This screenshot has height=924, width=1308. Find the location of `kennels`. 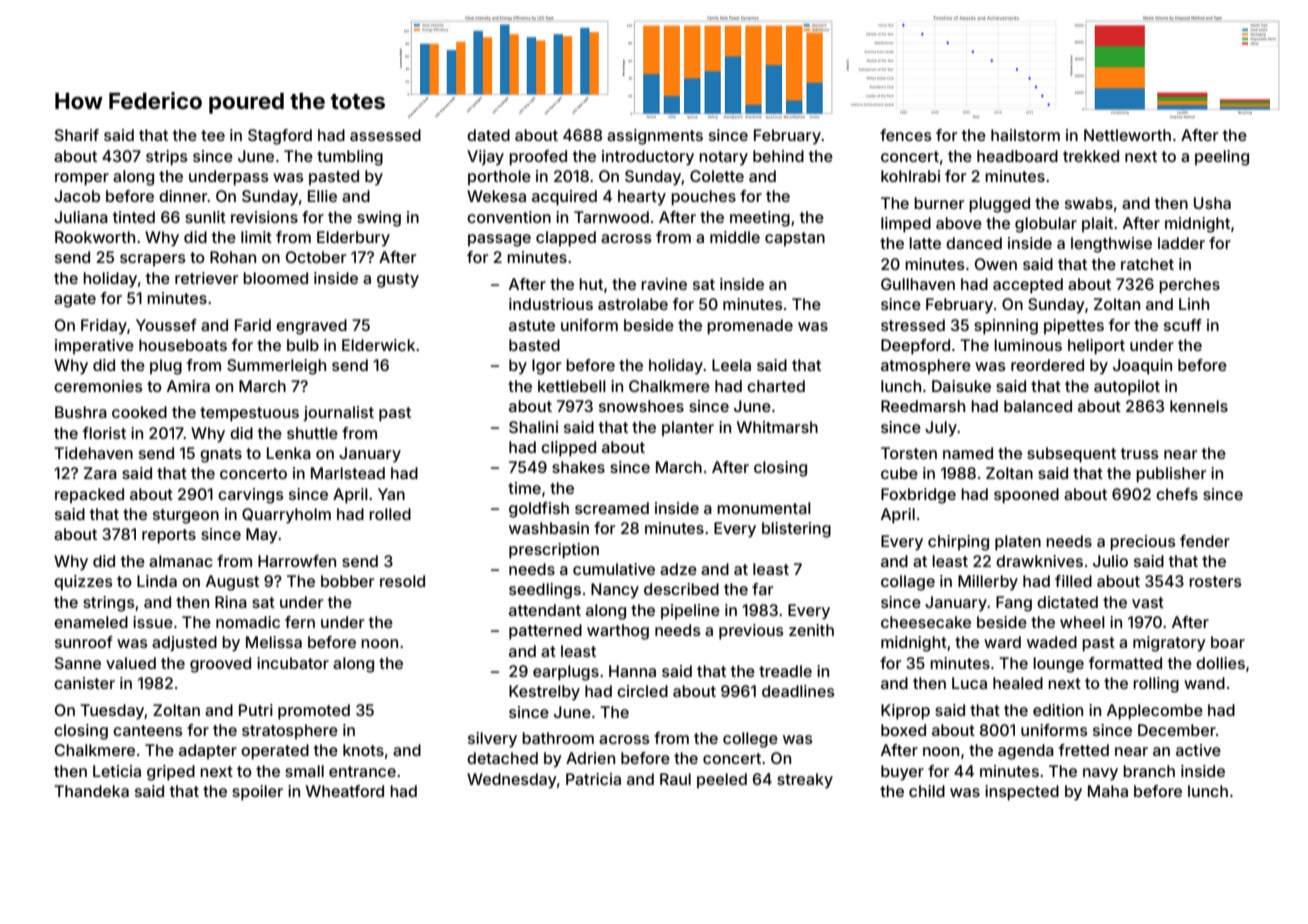

kennels is located at coordinates (1199, 406).
